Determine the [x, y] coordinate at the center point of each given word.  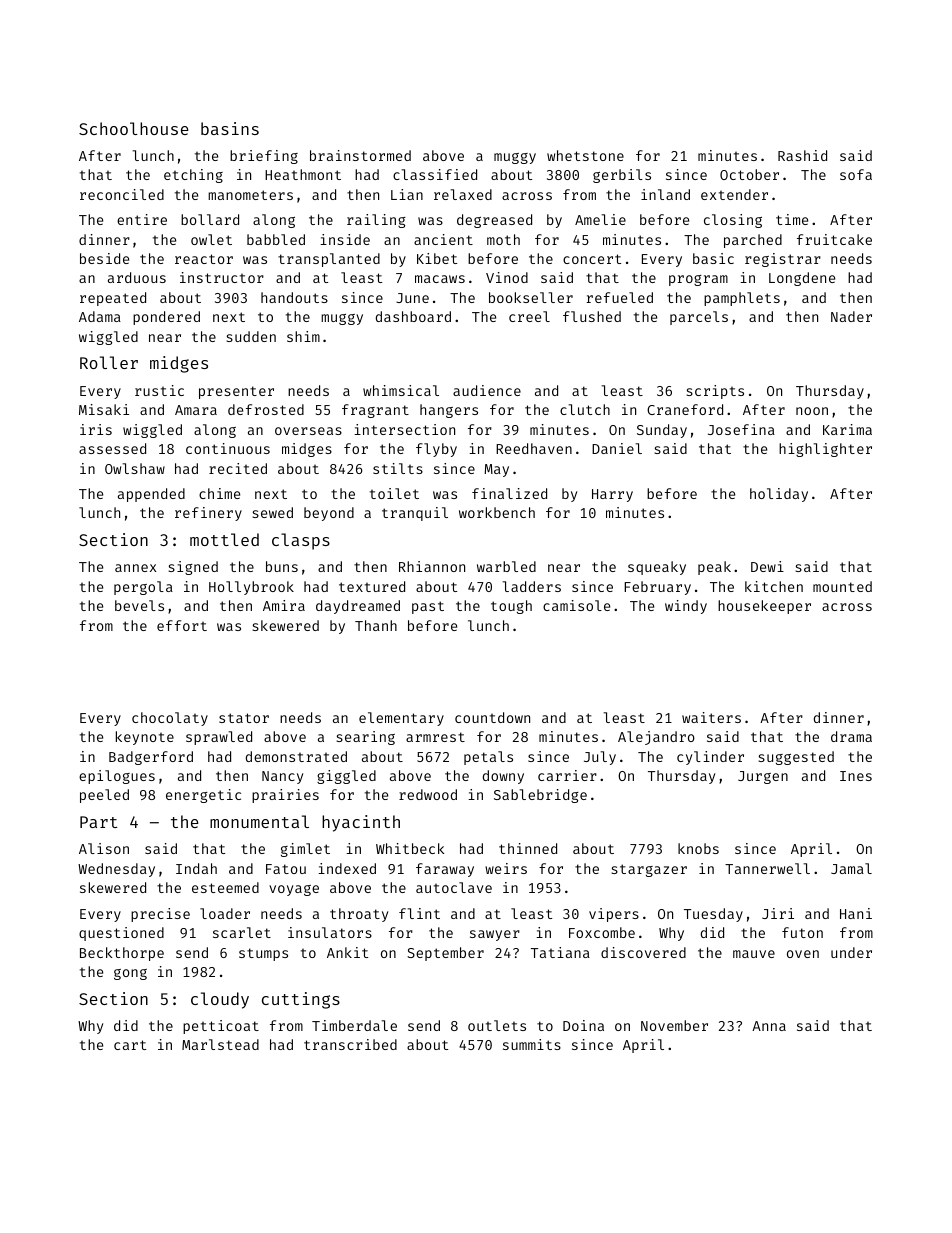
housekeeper [764, 607]
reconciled [122, 194]
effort [182, 625]
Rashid [802, 155]
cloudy [220, 1000]
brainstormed [360, 155]
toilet [394, 493]
